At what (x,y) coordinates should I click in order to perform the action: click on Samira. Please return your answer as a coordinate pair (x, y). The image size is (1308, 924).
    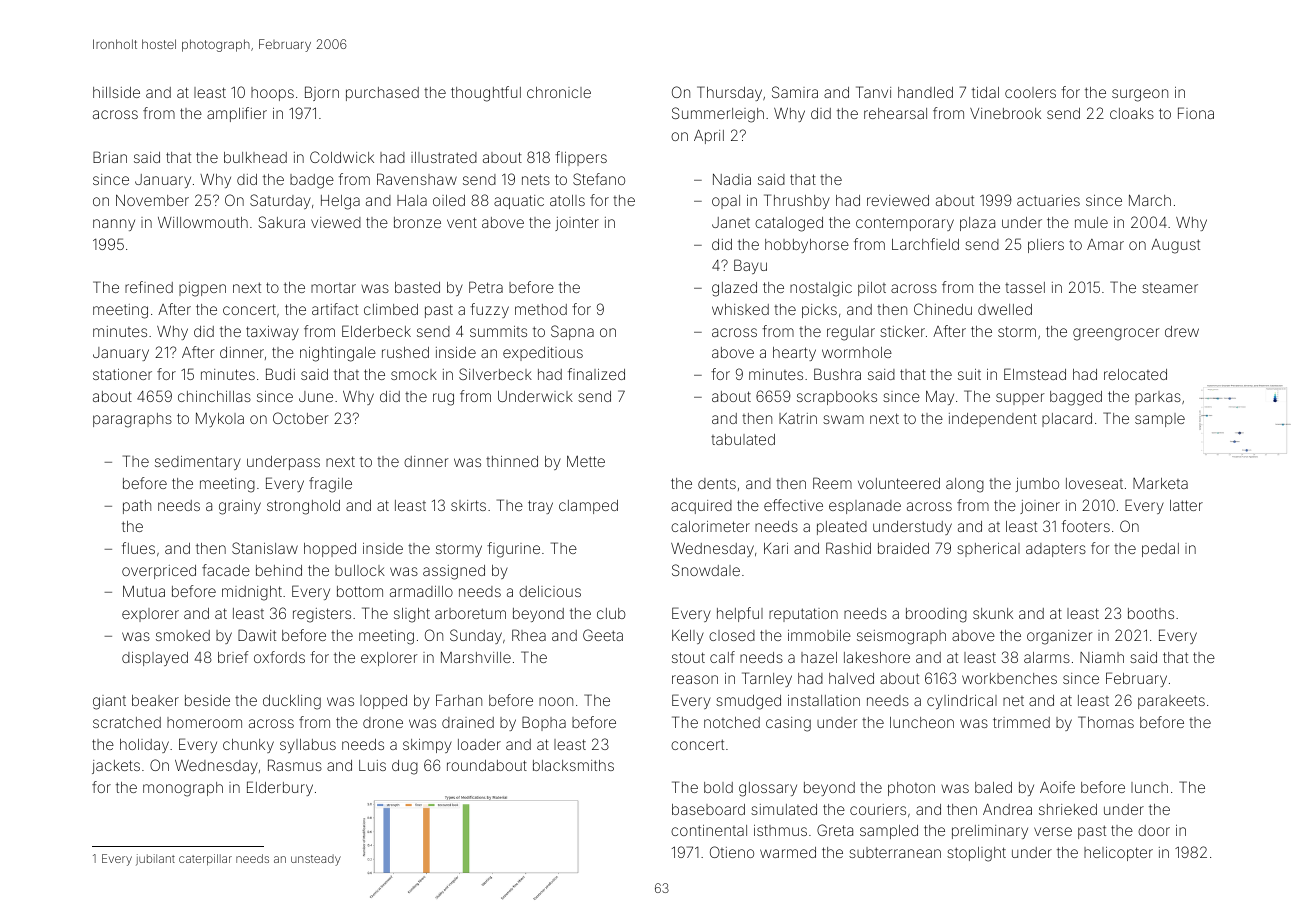
    Looking at the image, I should click on (795, 92).
